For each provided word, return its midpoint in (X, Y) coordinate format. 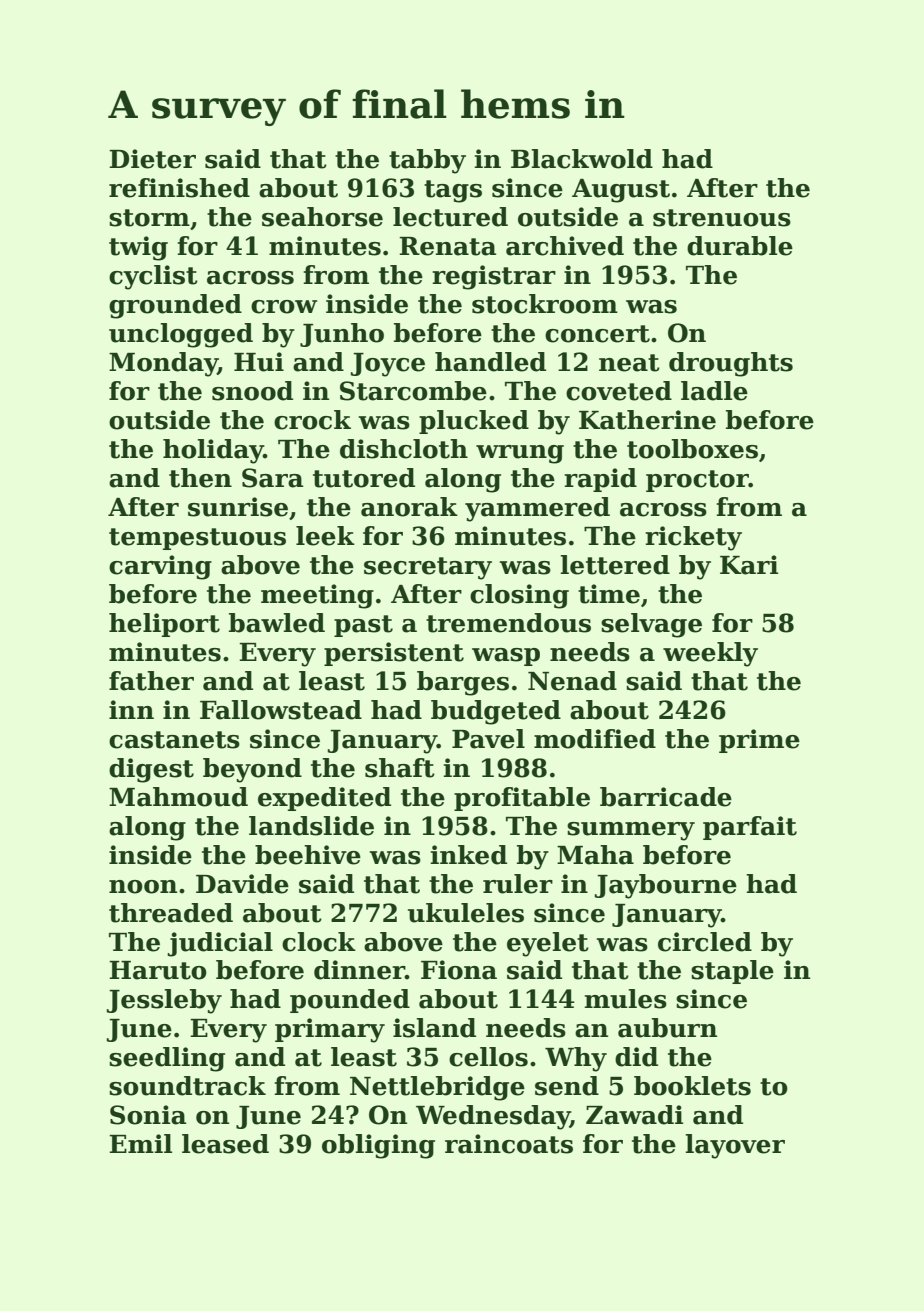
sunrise (238, 507)
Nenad (572, 681)
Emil (140, 1143)
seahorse (322, 217)
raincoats (509, 1144)
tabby (427, 161)
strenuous (722, 218)
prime (759, 741)
